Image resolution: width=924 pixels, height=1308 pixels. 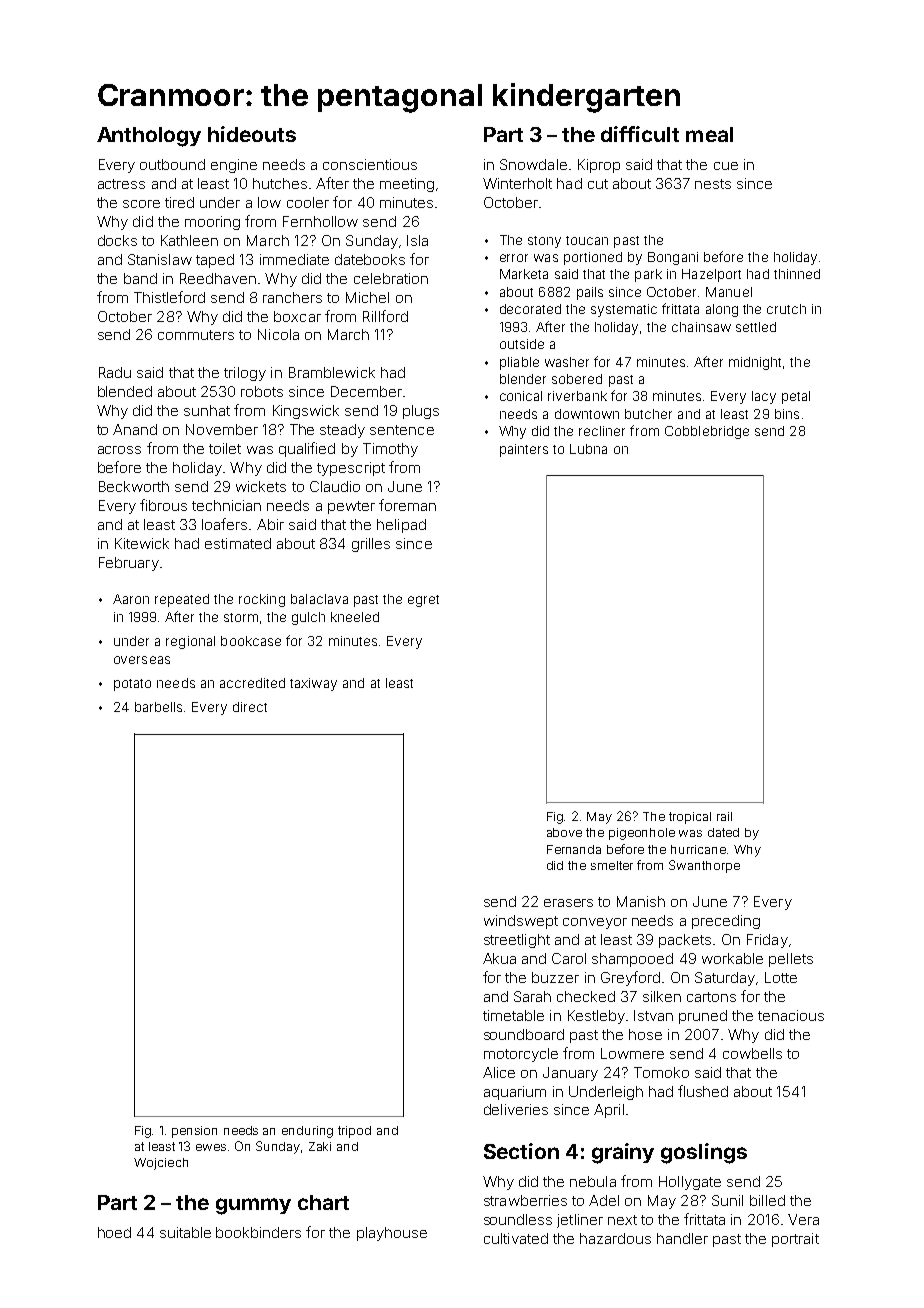 What do you see at coordinates (524, 450) in the page?
I see `painters` at bounding box center [524, 450].
